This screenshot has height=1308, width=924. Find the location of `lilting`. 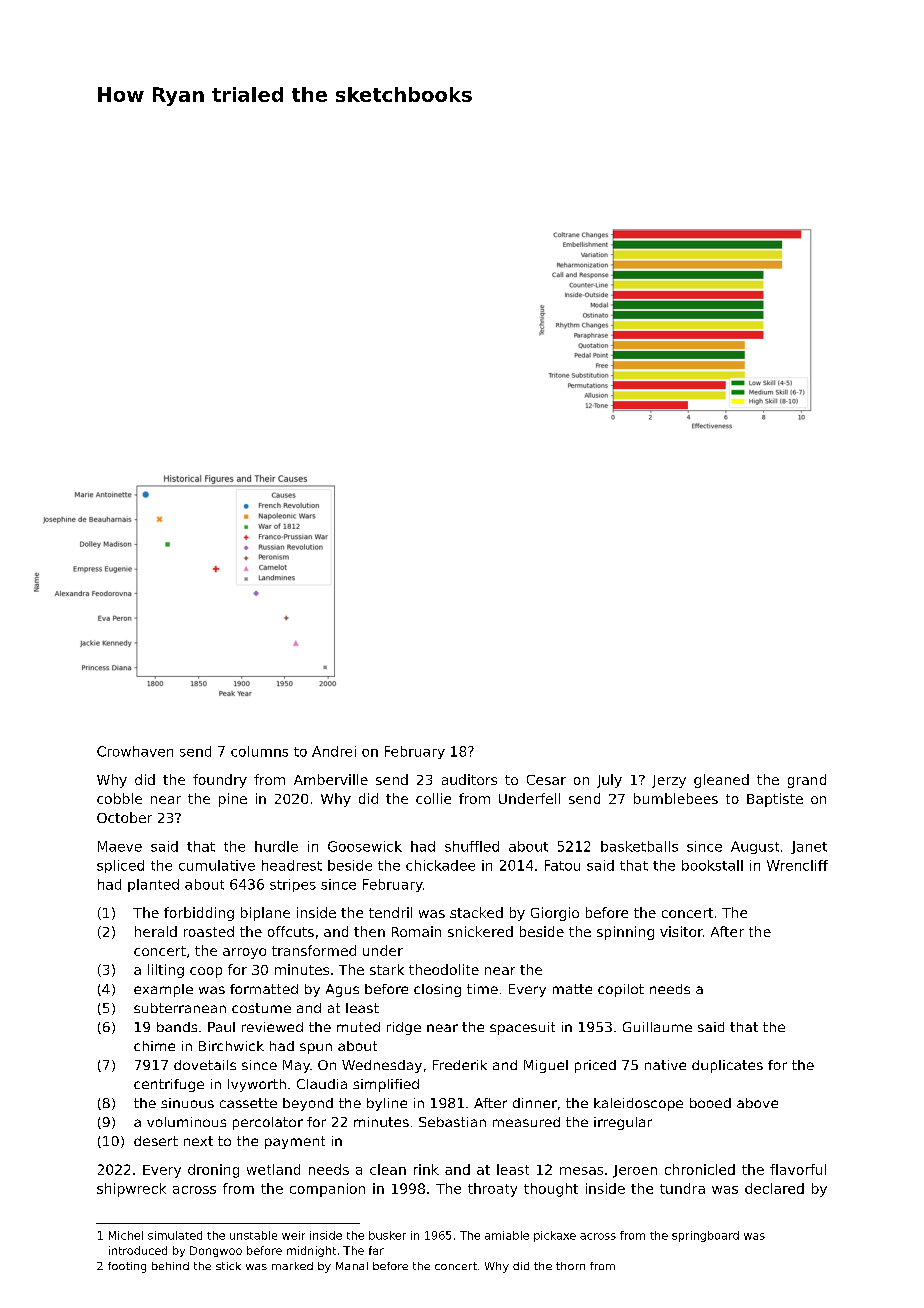

lilting is located at coordinates (166, 971).
